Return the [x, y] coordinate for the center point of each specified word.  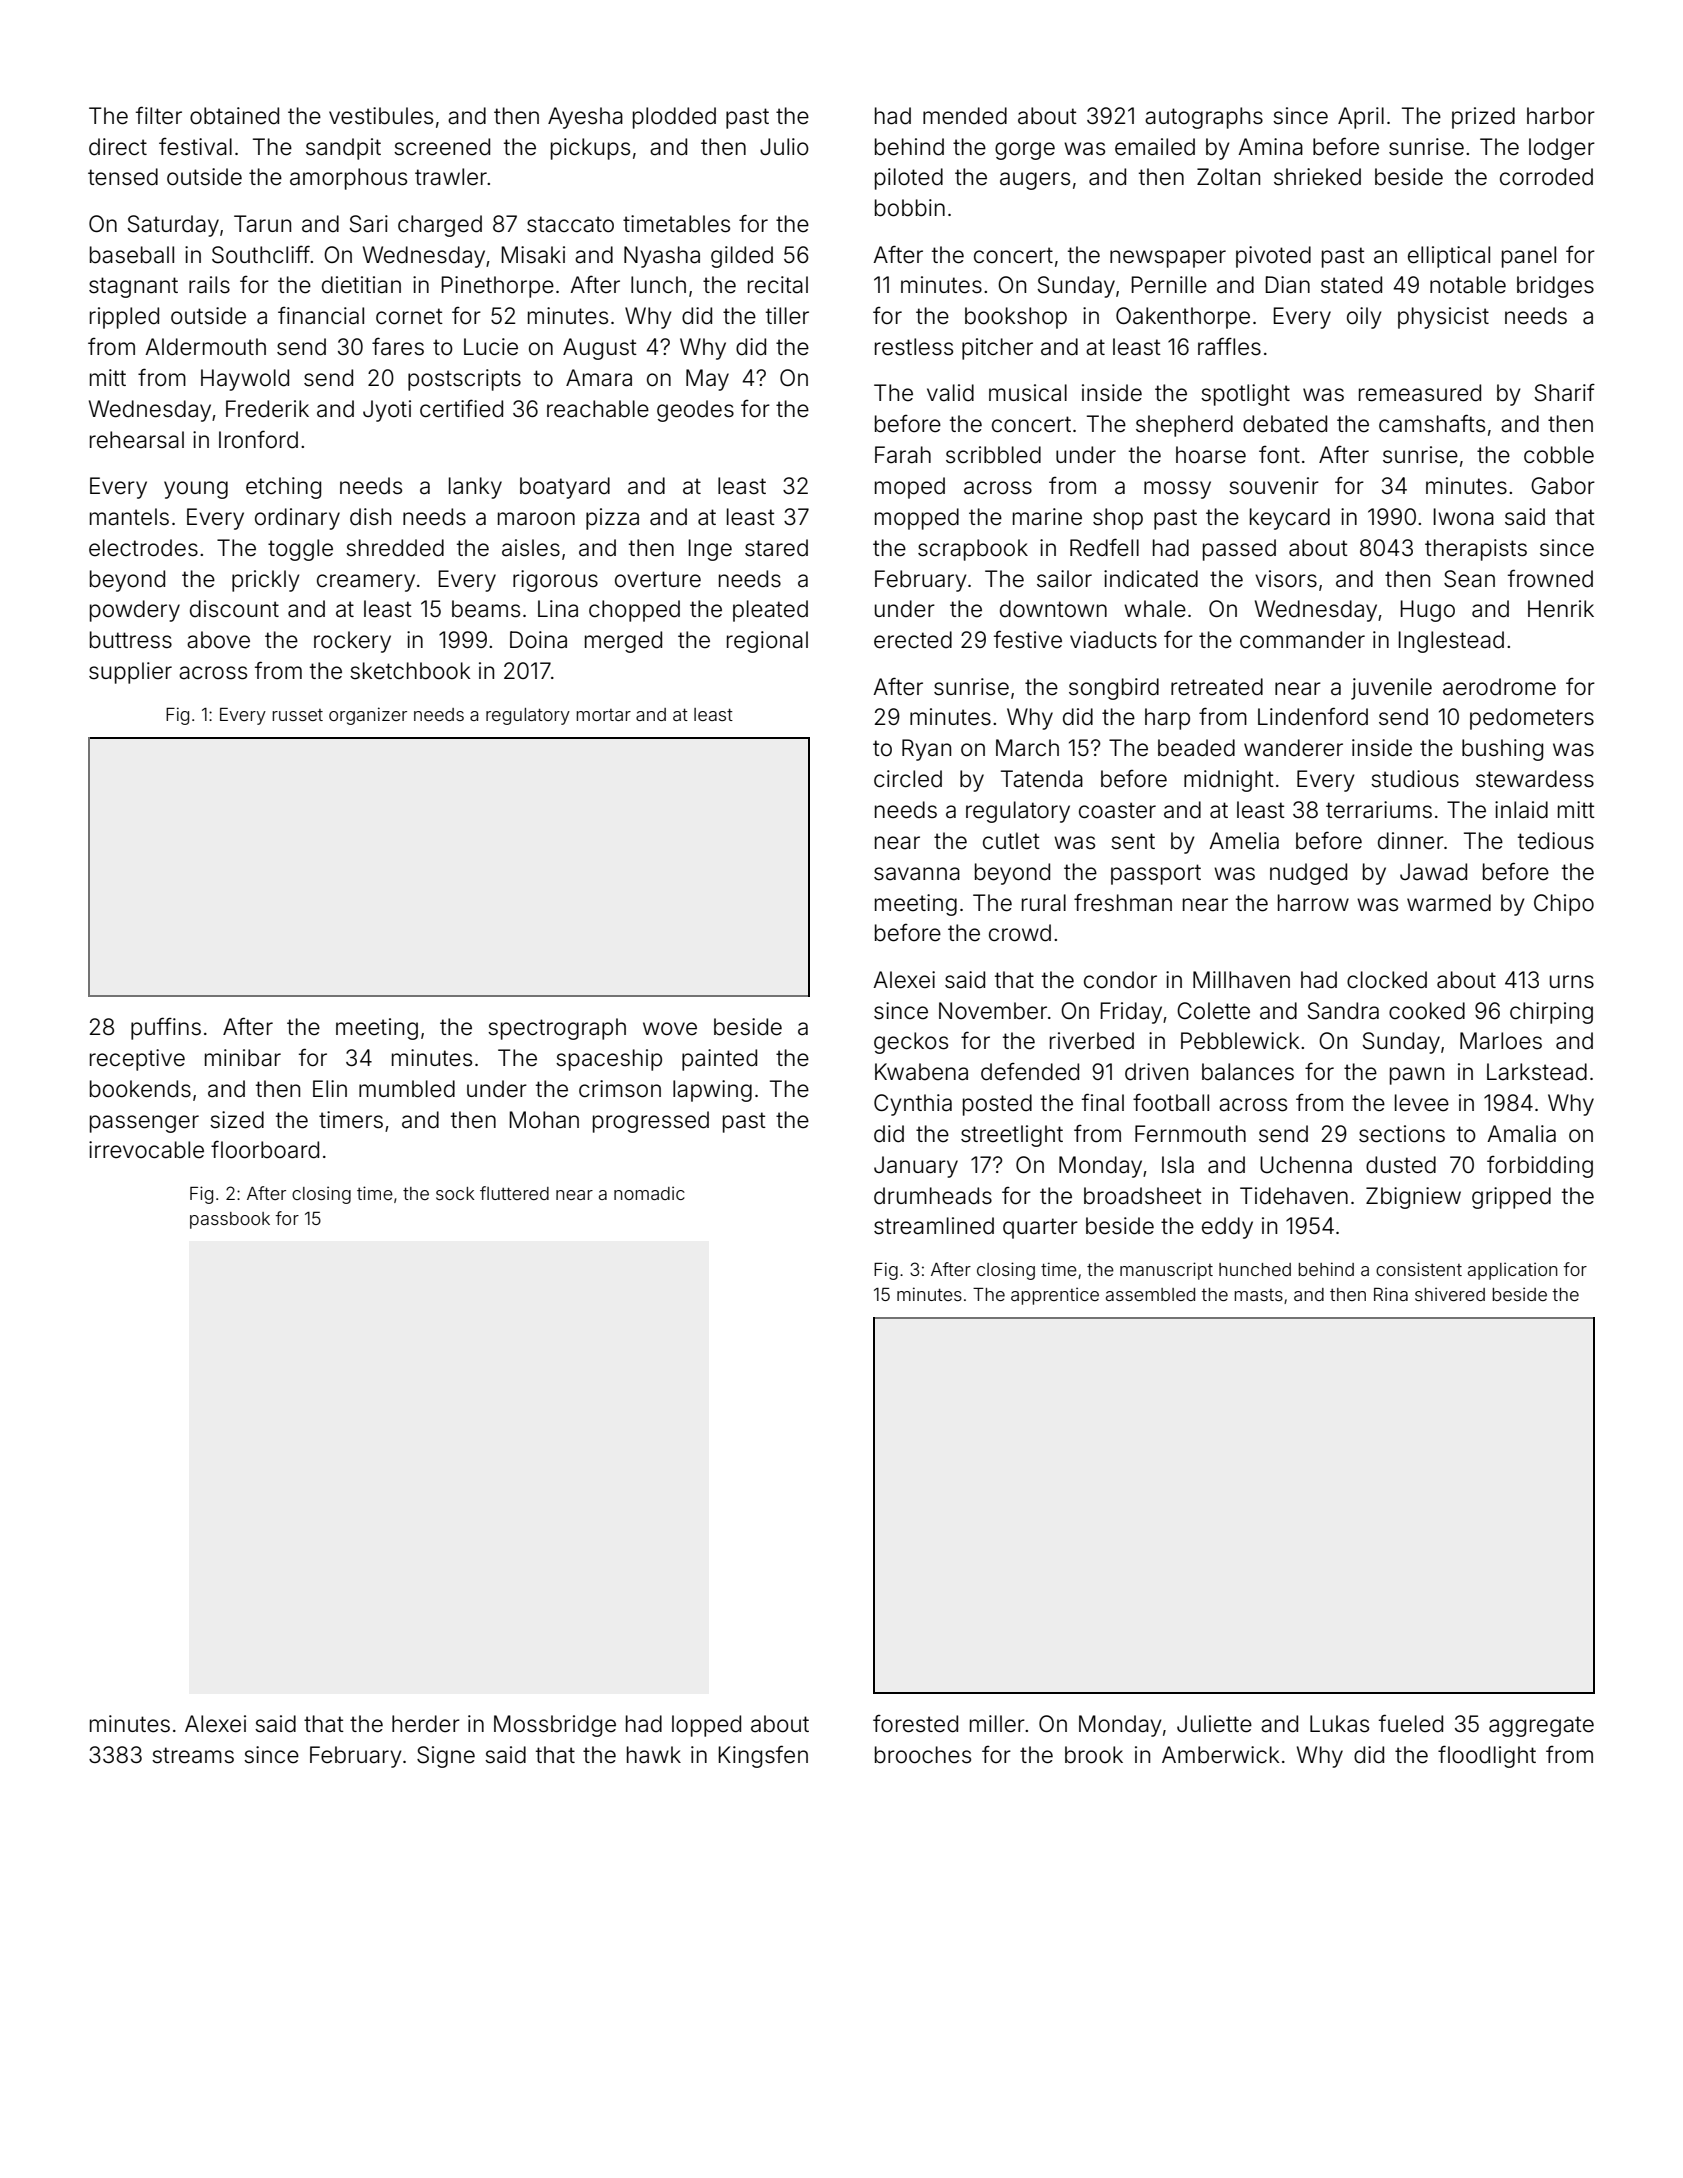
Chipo [1564, 905]
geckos [911, 1043]
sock [455, 1193]
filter [159, 115]
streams [193, 1755]
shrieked [1317, 177]
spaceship [609, 1060]
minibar [243, 1058]
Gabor [1563, 486]
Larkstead [1537, 1072]
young [196, 490]
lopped [706, 1726]
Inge [710, 550]
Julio [784, 147]
